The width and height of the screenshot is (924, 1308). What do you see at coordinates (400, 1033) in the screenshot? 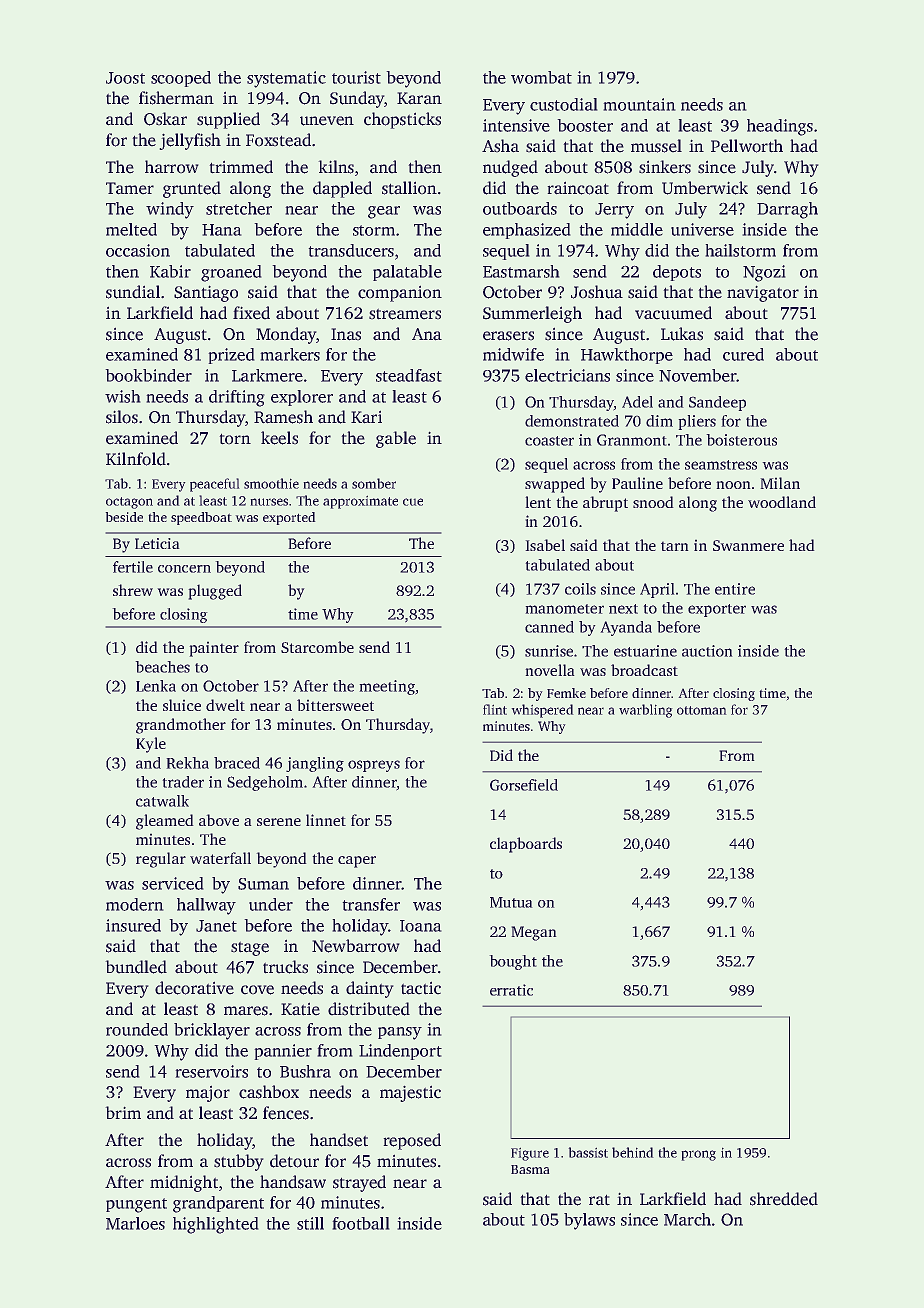
I see `pansy` at bounding box center [400, 1033].
